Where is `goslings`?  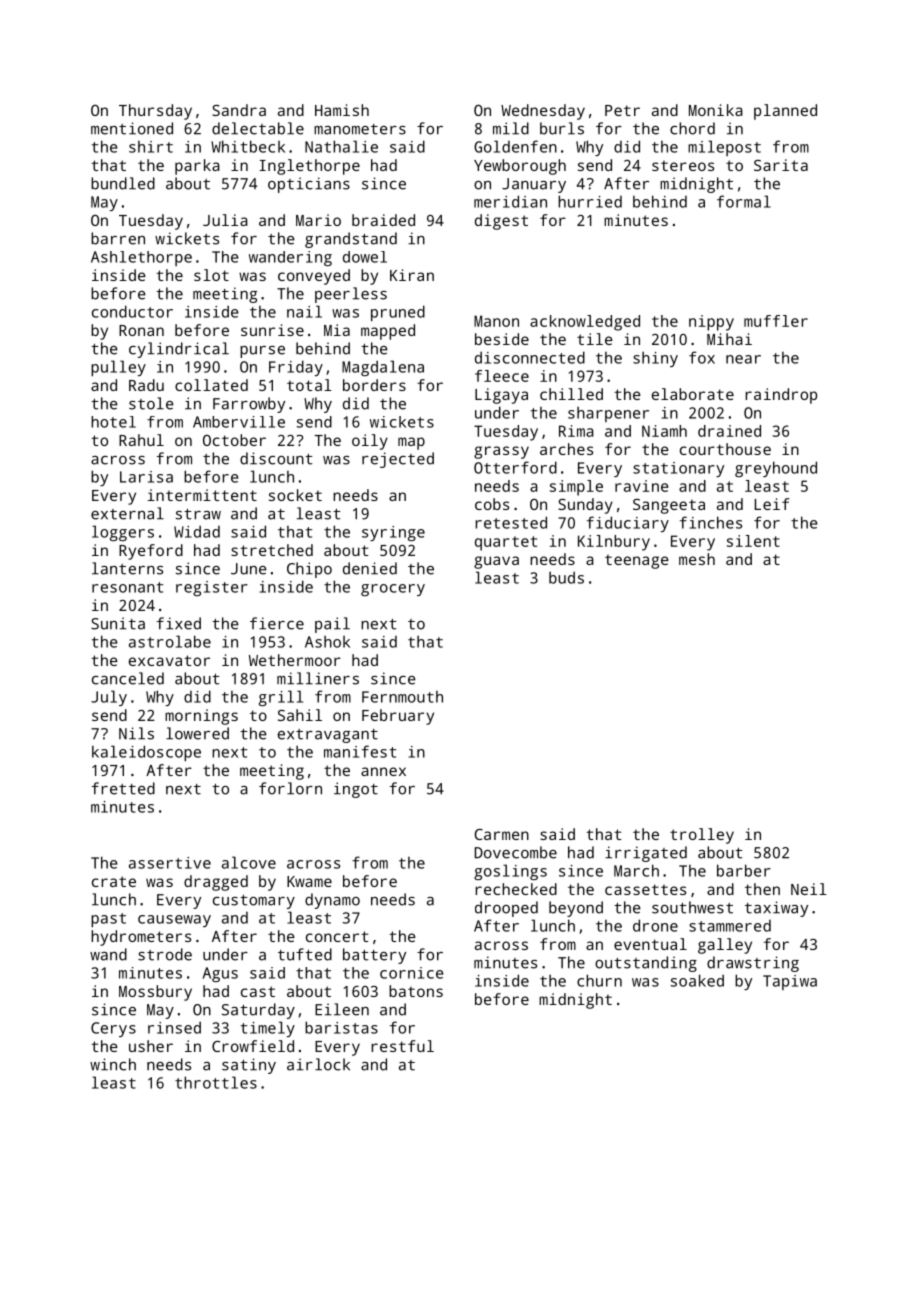
goslings is located at coordinates (510, 872).
